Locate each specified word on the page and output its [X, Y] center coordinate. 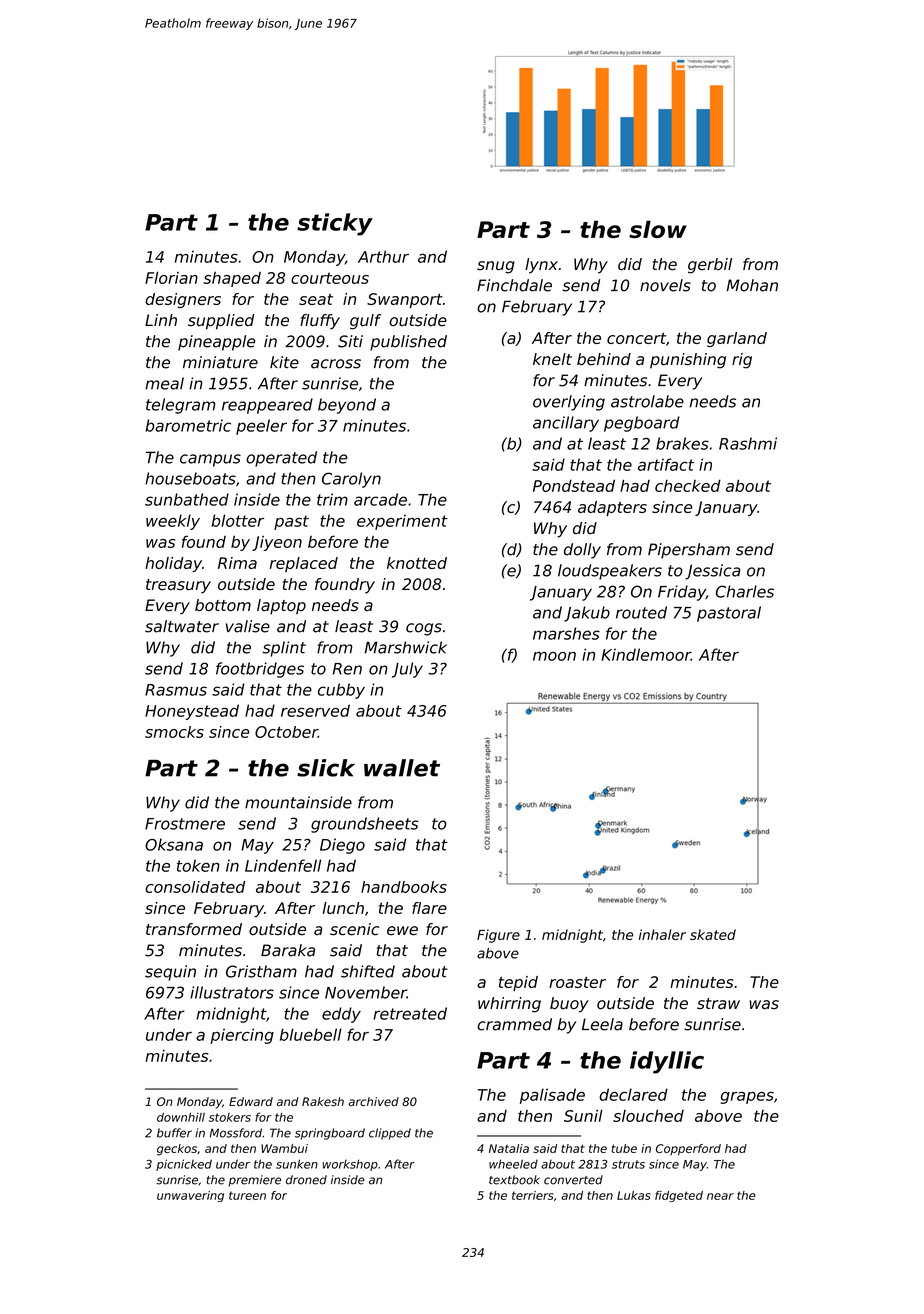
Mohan [752, 285]
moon [554, 656]
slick [326, 768]
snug [496, 267]
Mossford [236, 1133]
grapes [747, 1098]
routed [641, 612]
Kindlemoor [646, 654]
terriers [533, 1195]
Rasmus [176, 690]
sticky [335, 224]
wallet [402, 768]
